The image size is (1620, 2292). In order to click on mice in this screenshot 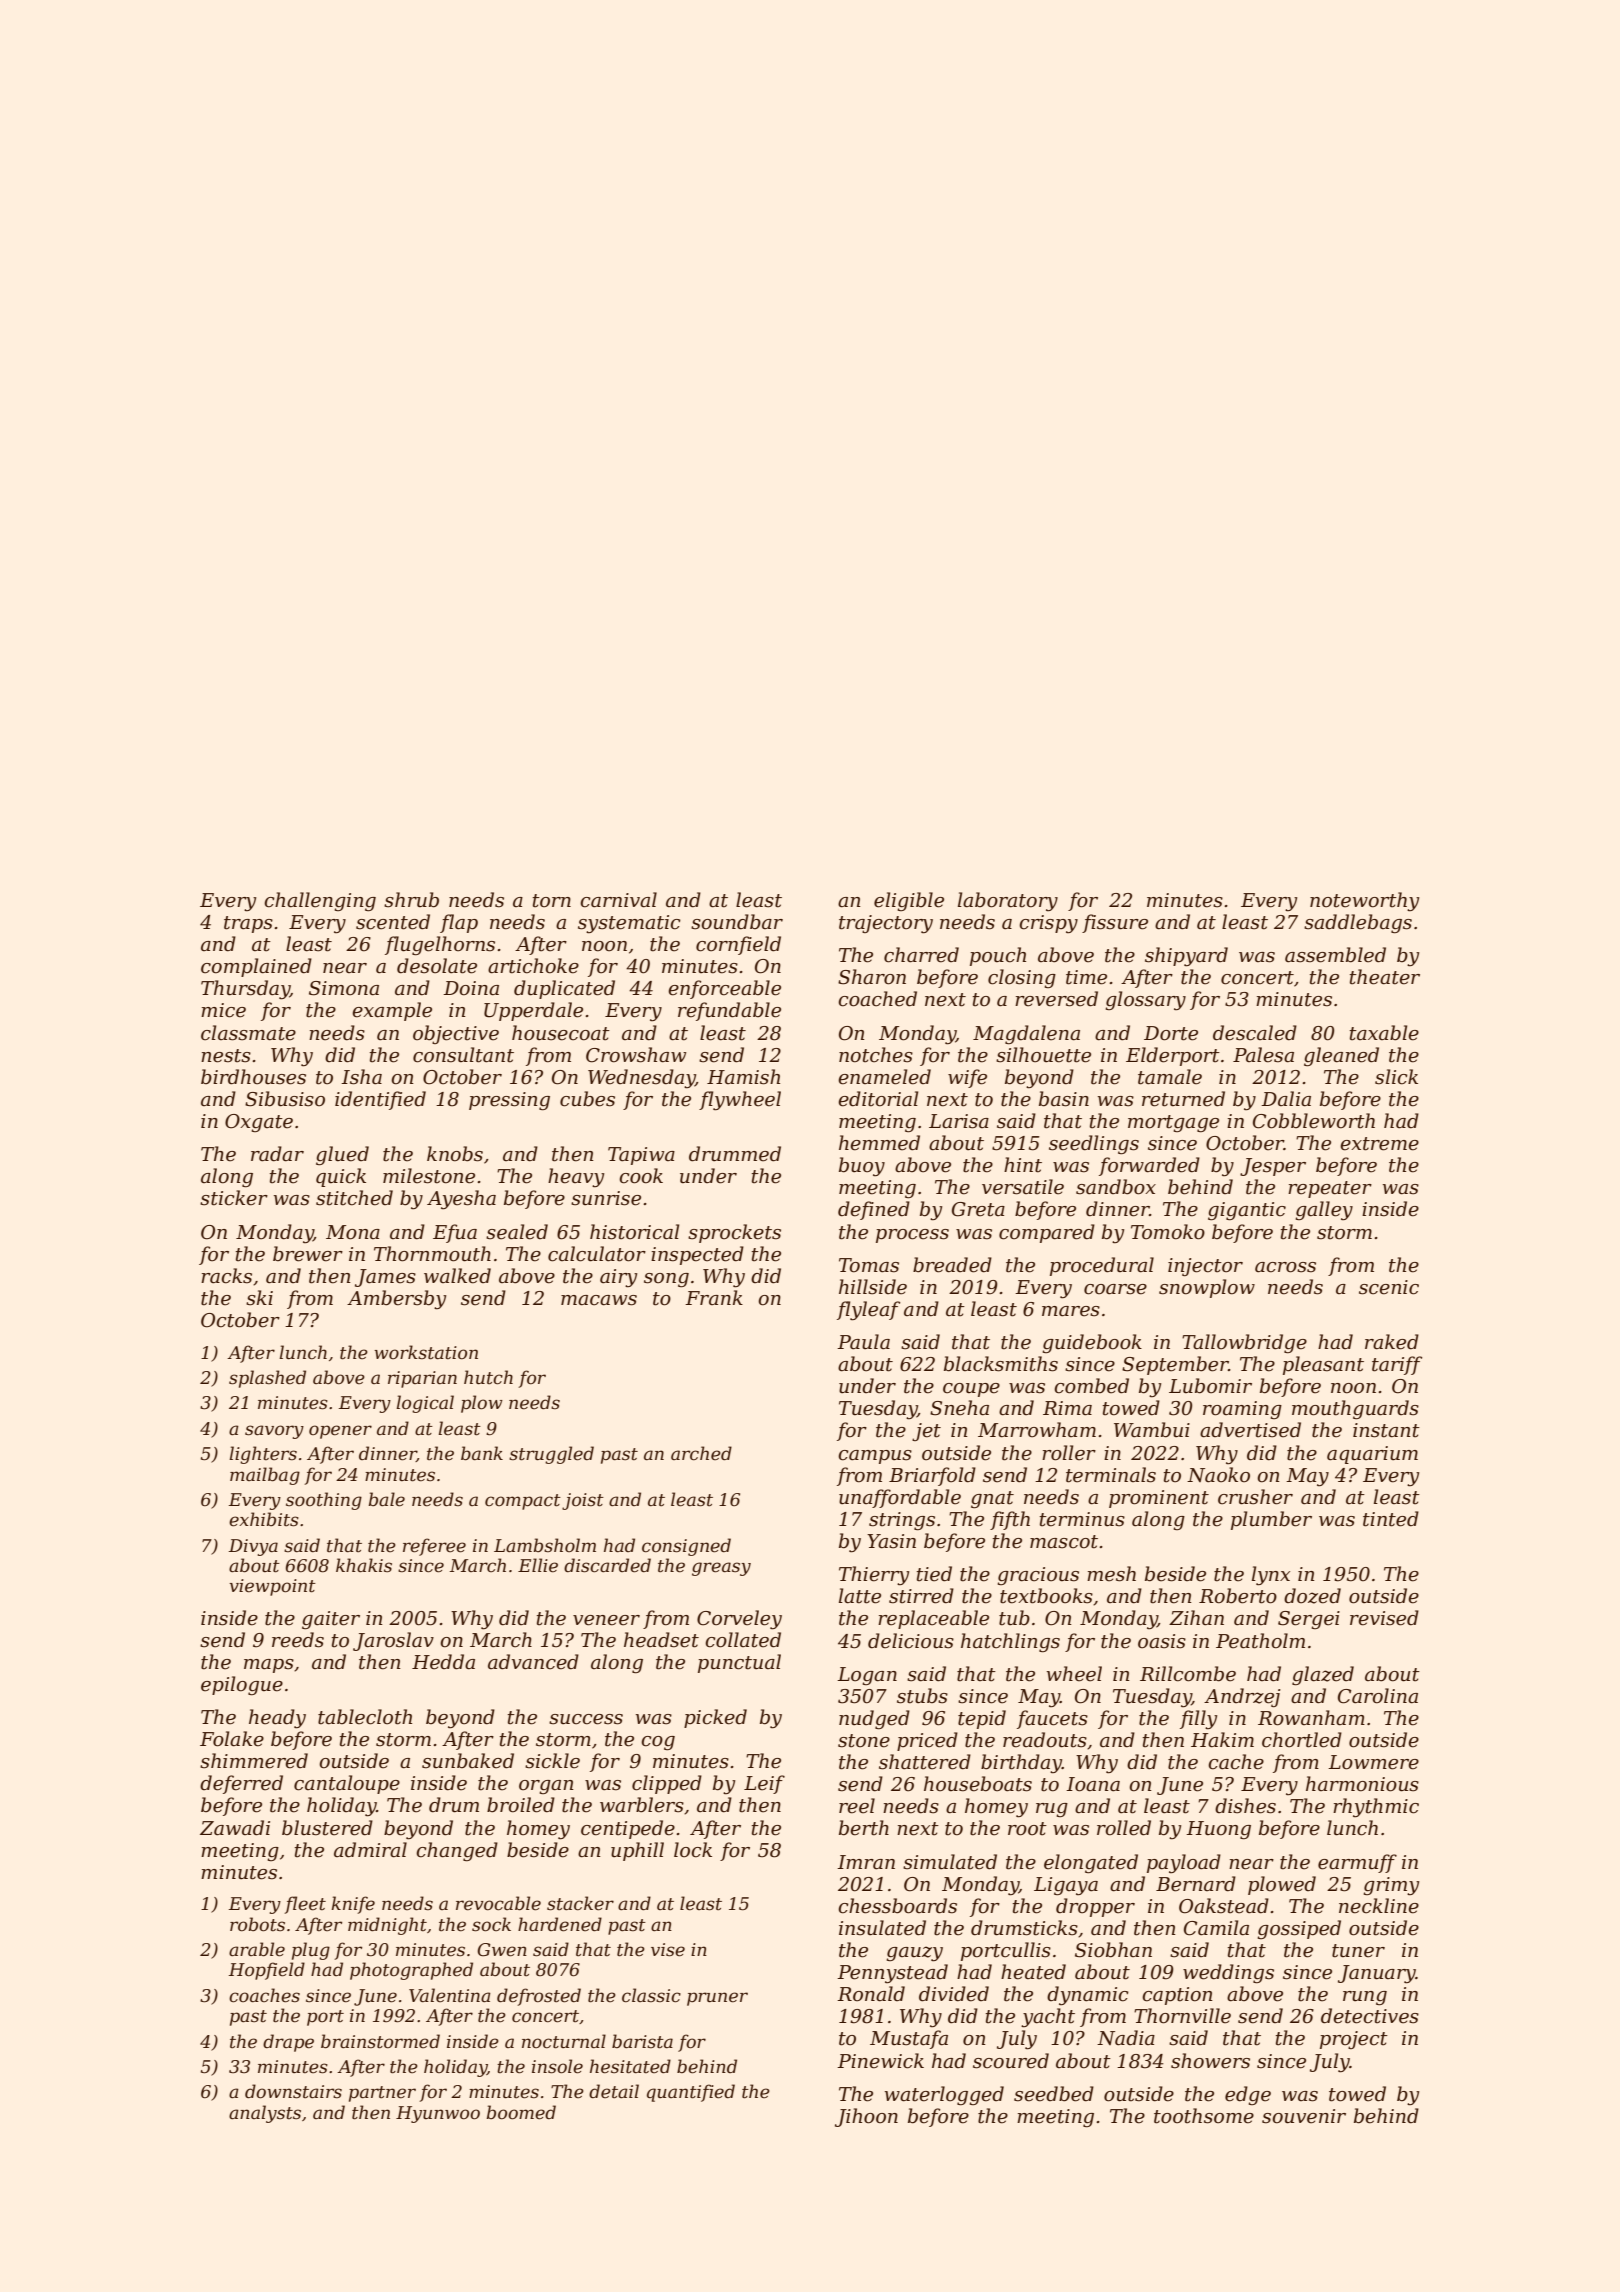, I will do `click(223, 1010)`.
